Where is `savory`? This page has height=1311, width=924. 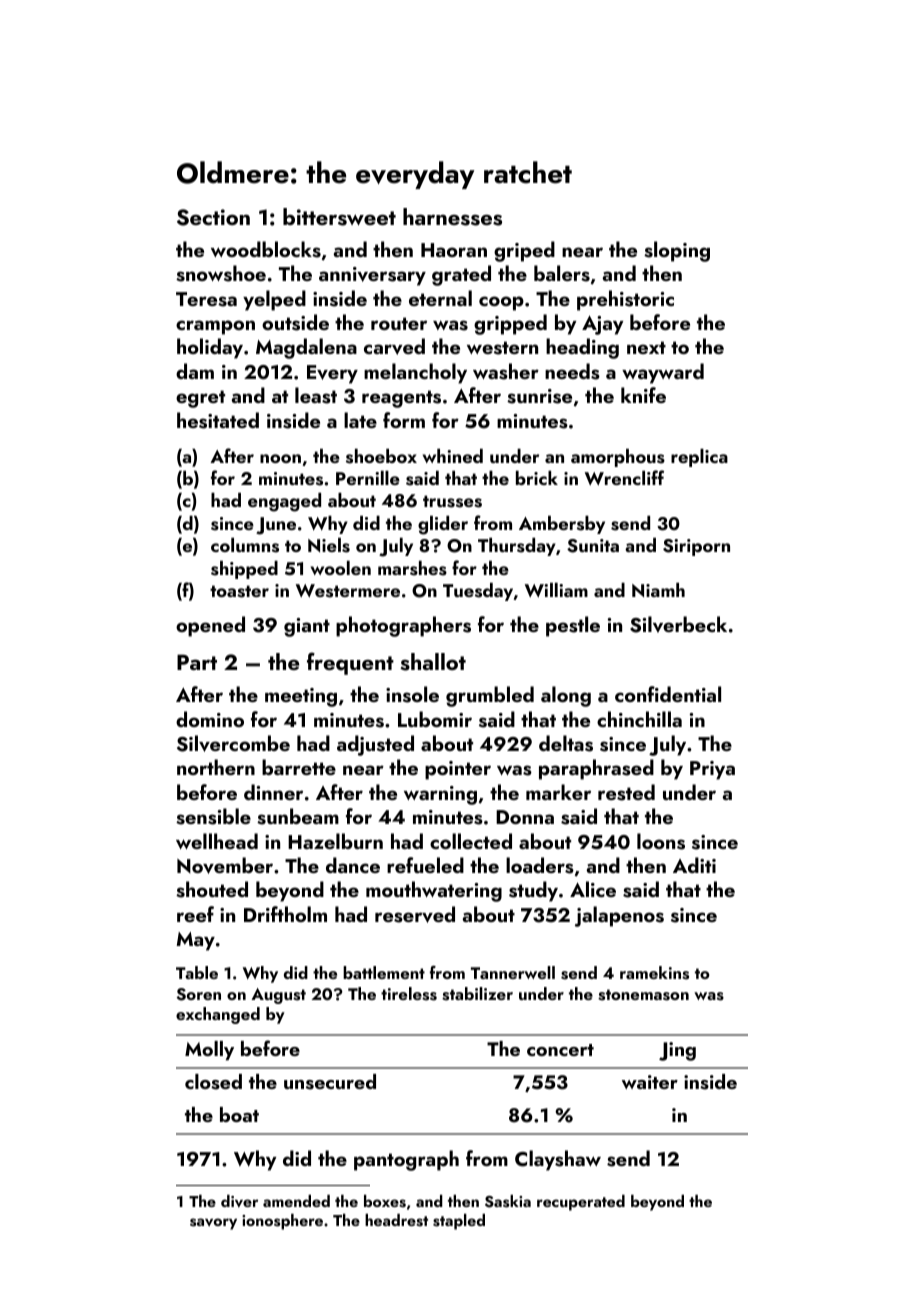
savory is located at coordinates (213, 1224).
